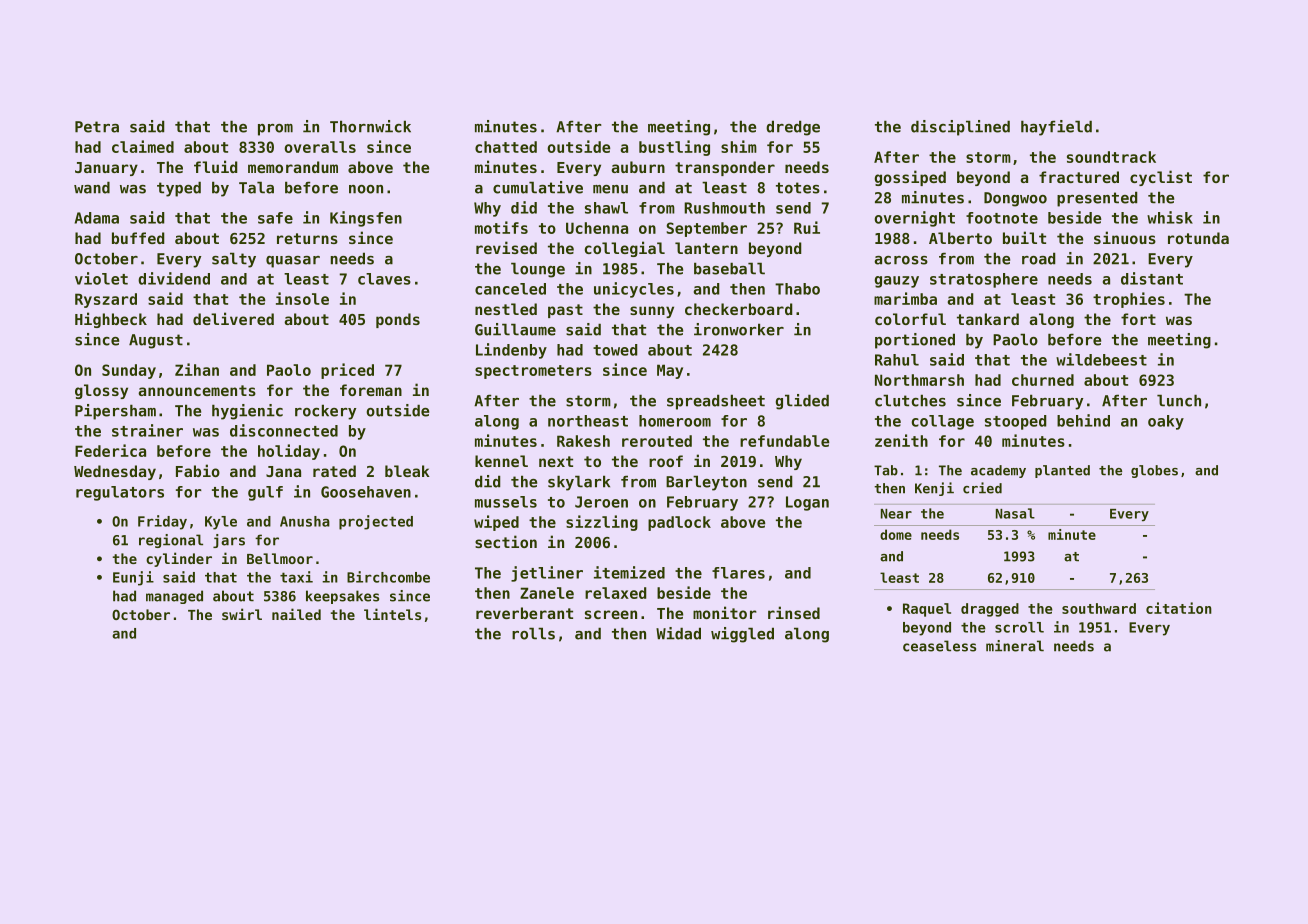  Describe the element at coordinates (901, 260) in the page. I see `across` at that location.
